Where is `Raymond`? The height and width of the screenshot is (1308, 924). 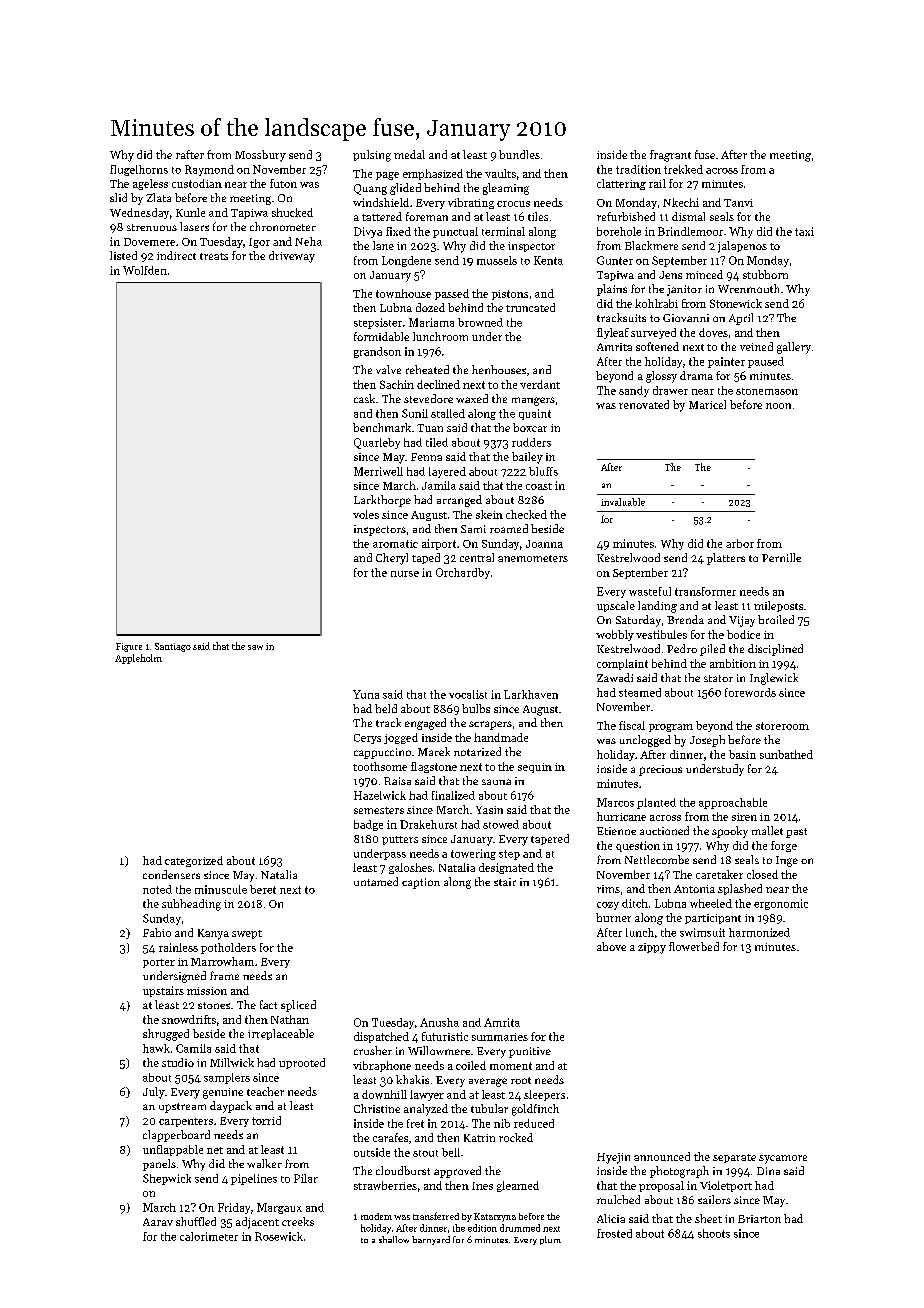
Raymond is located at coordinates (209, 170).
